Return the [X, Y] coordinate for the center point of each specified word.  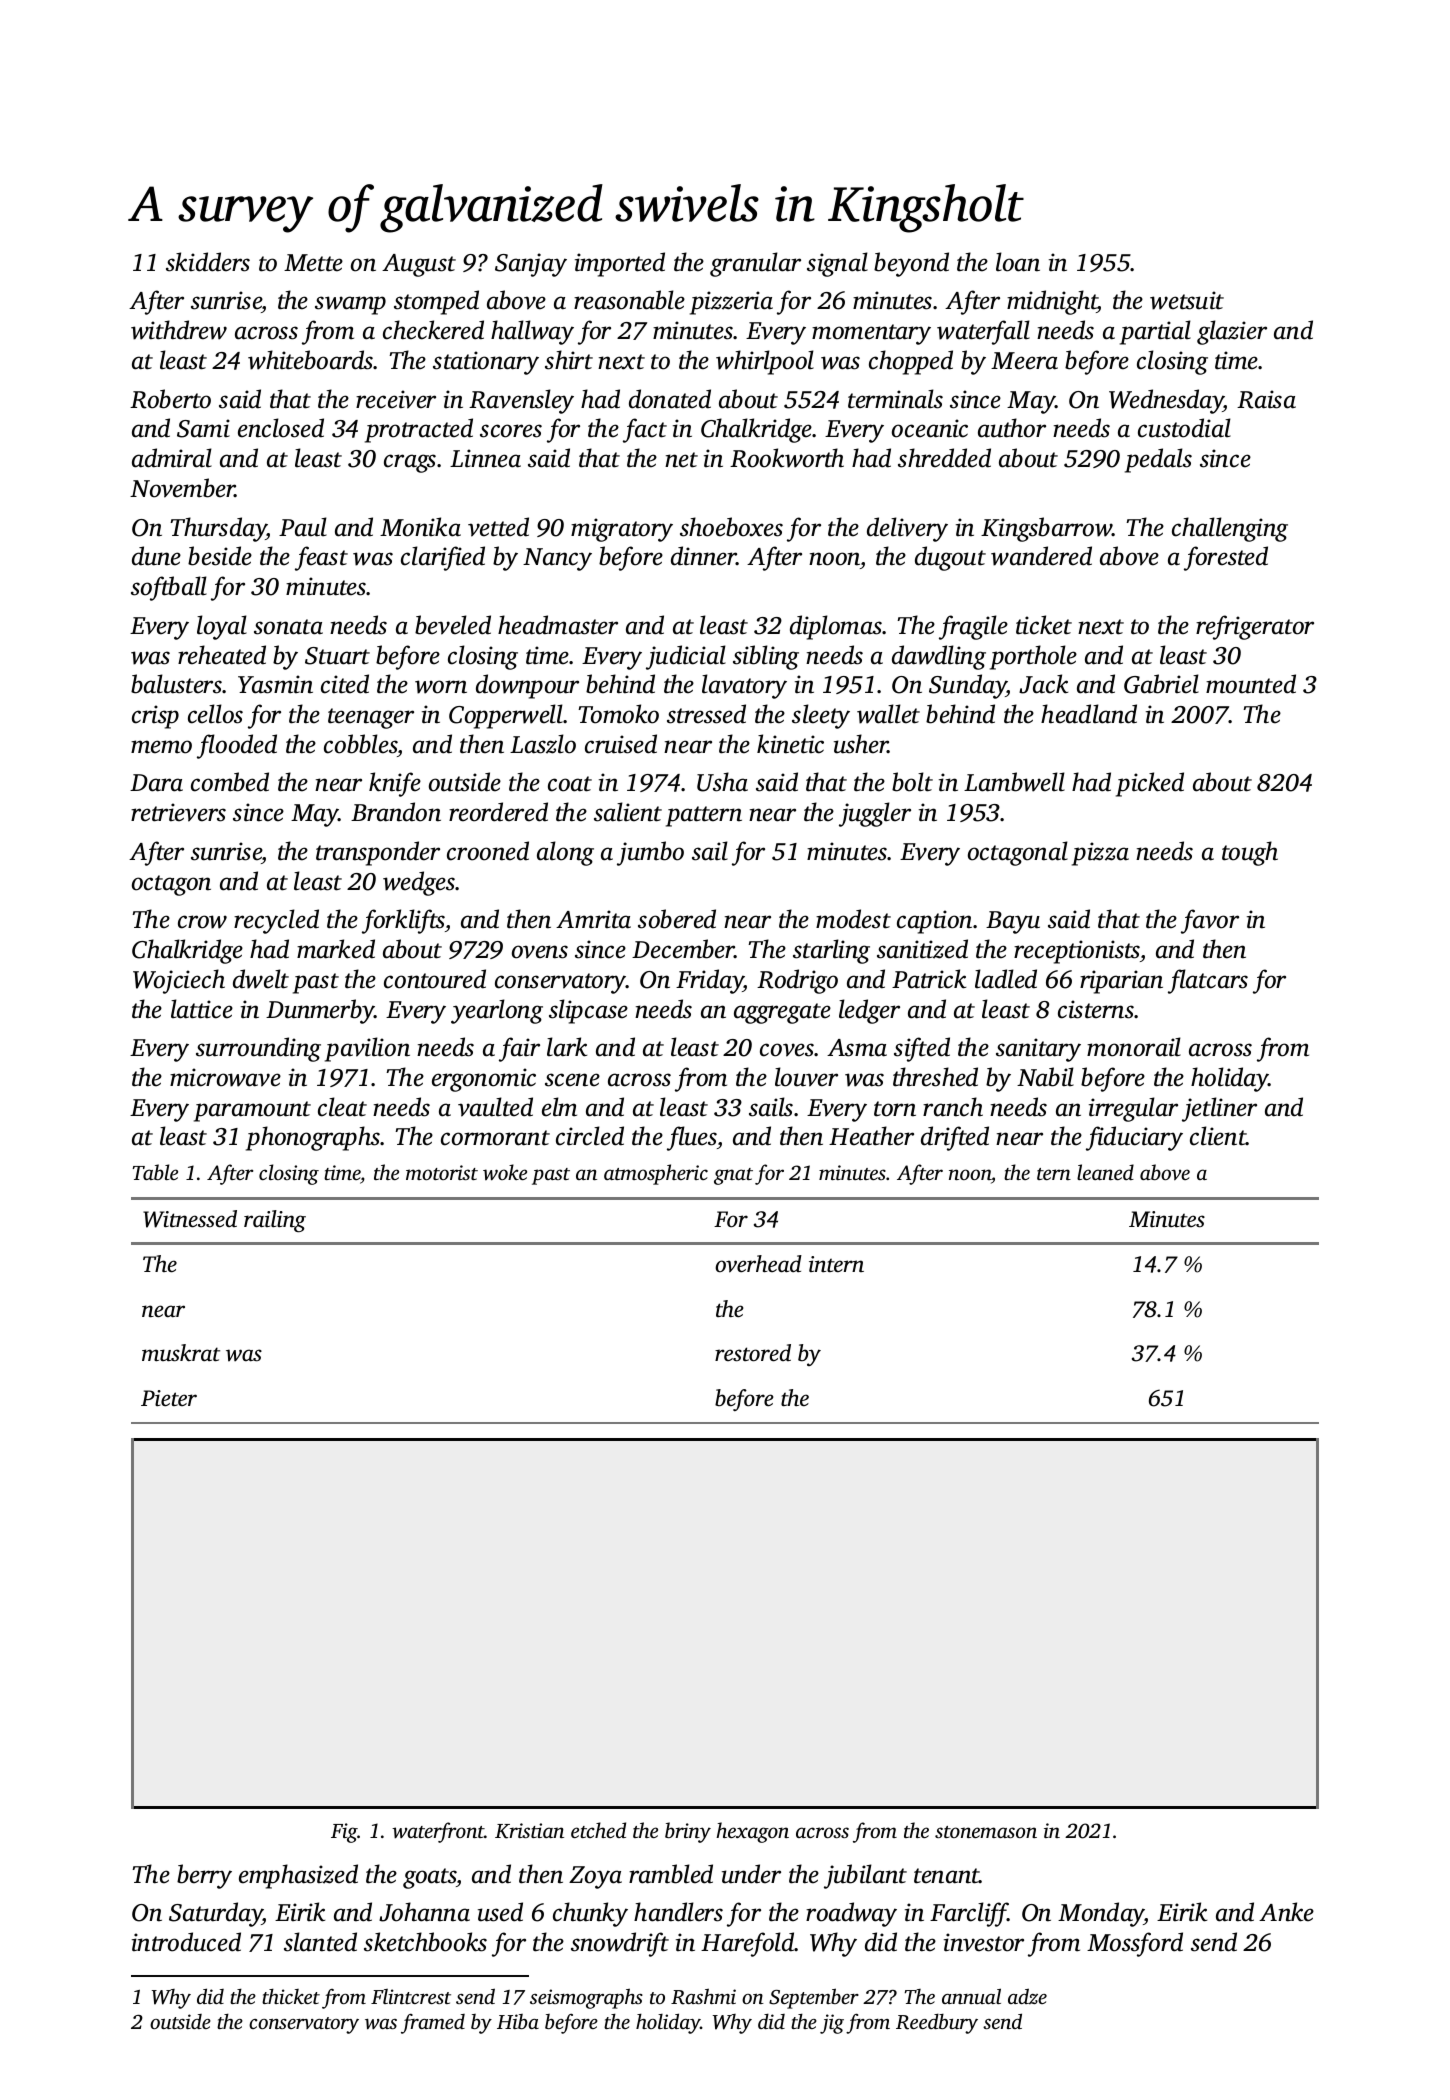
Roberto [170, 399]
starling [831, 951]
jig [832, 2024]
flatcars [1208, 981]
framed [433, 2024]
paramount [252, 1111]
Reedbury [937, 2024]
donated [670, 399]
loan [1018, 262]
